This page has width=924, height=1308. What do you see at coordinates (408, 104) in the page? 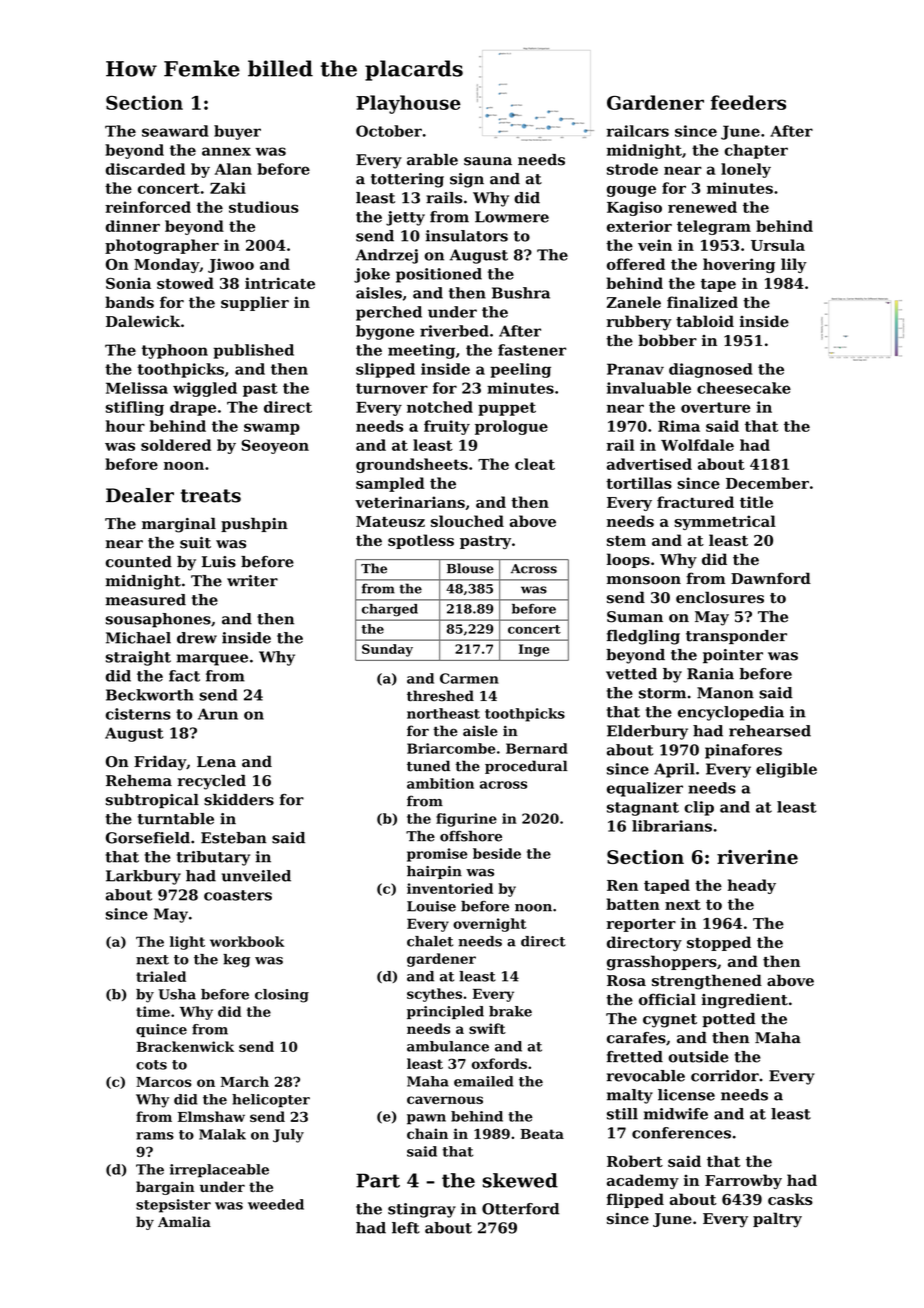
I see `Playhouse` at bounding box center [408, 104].
